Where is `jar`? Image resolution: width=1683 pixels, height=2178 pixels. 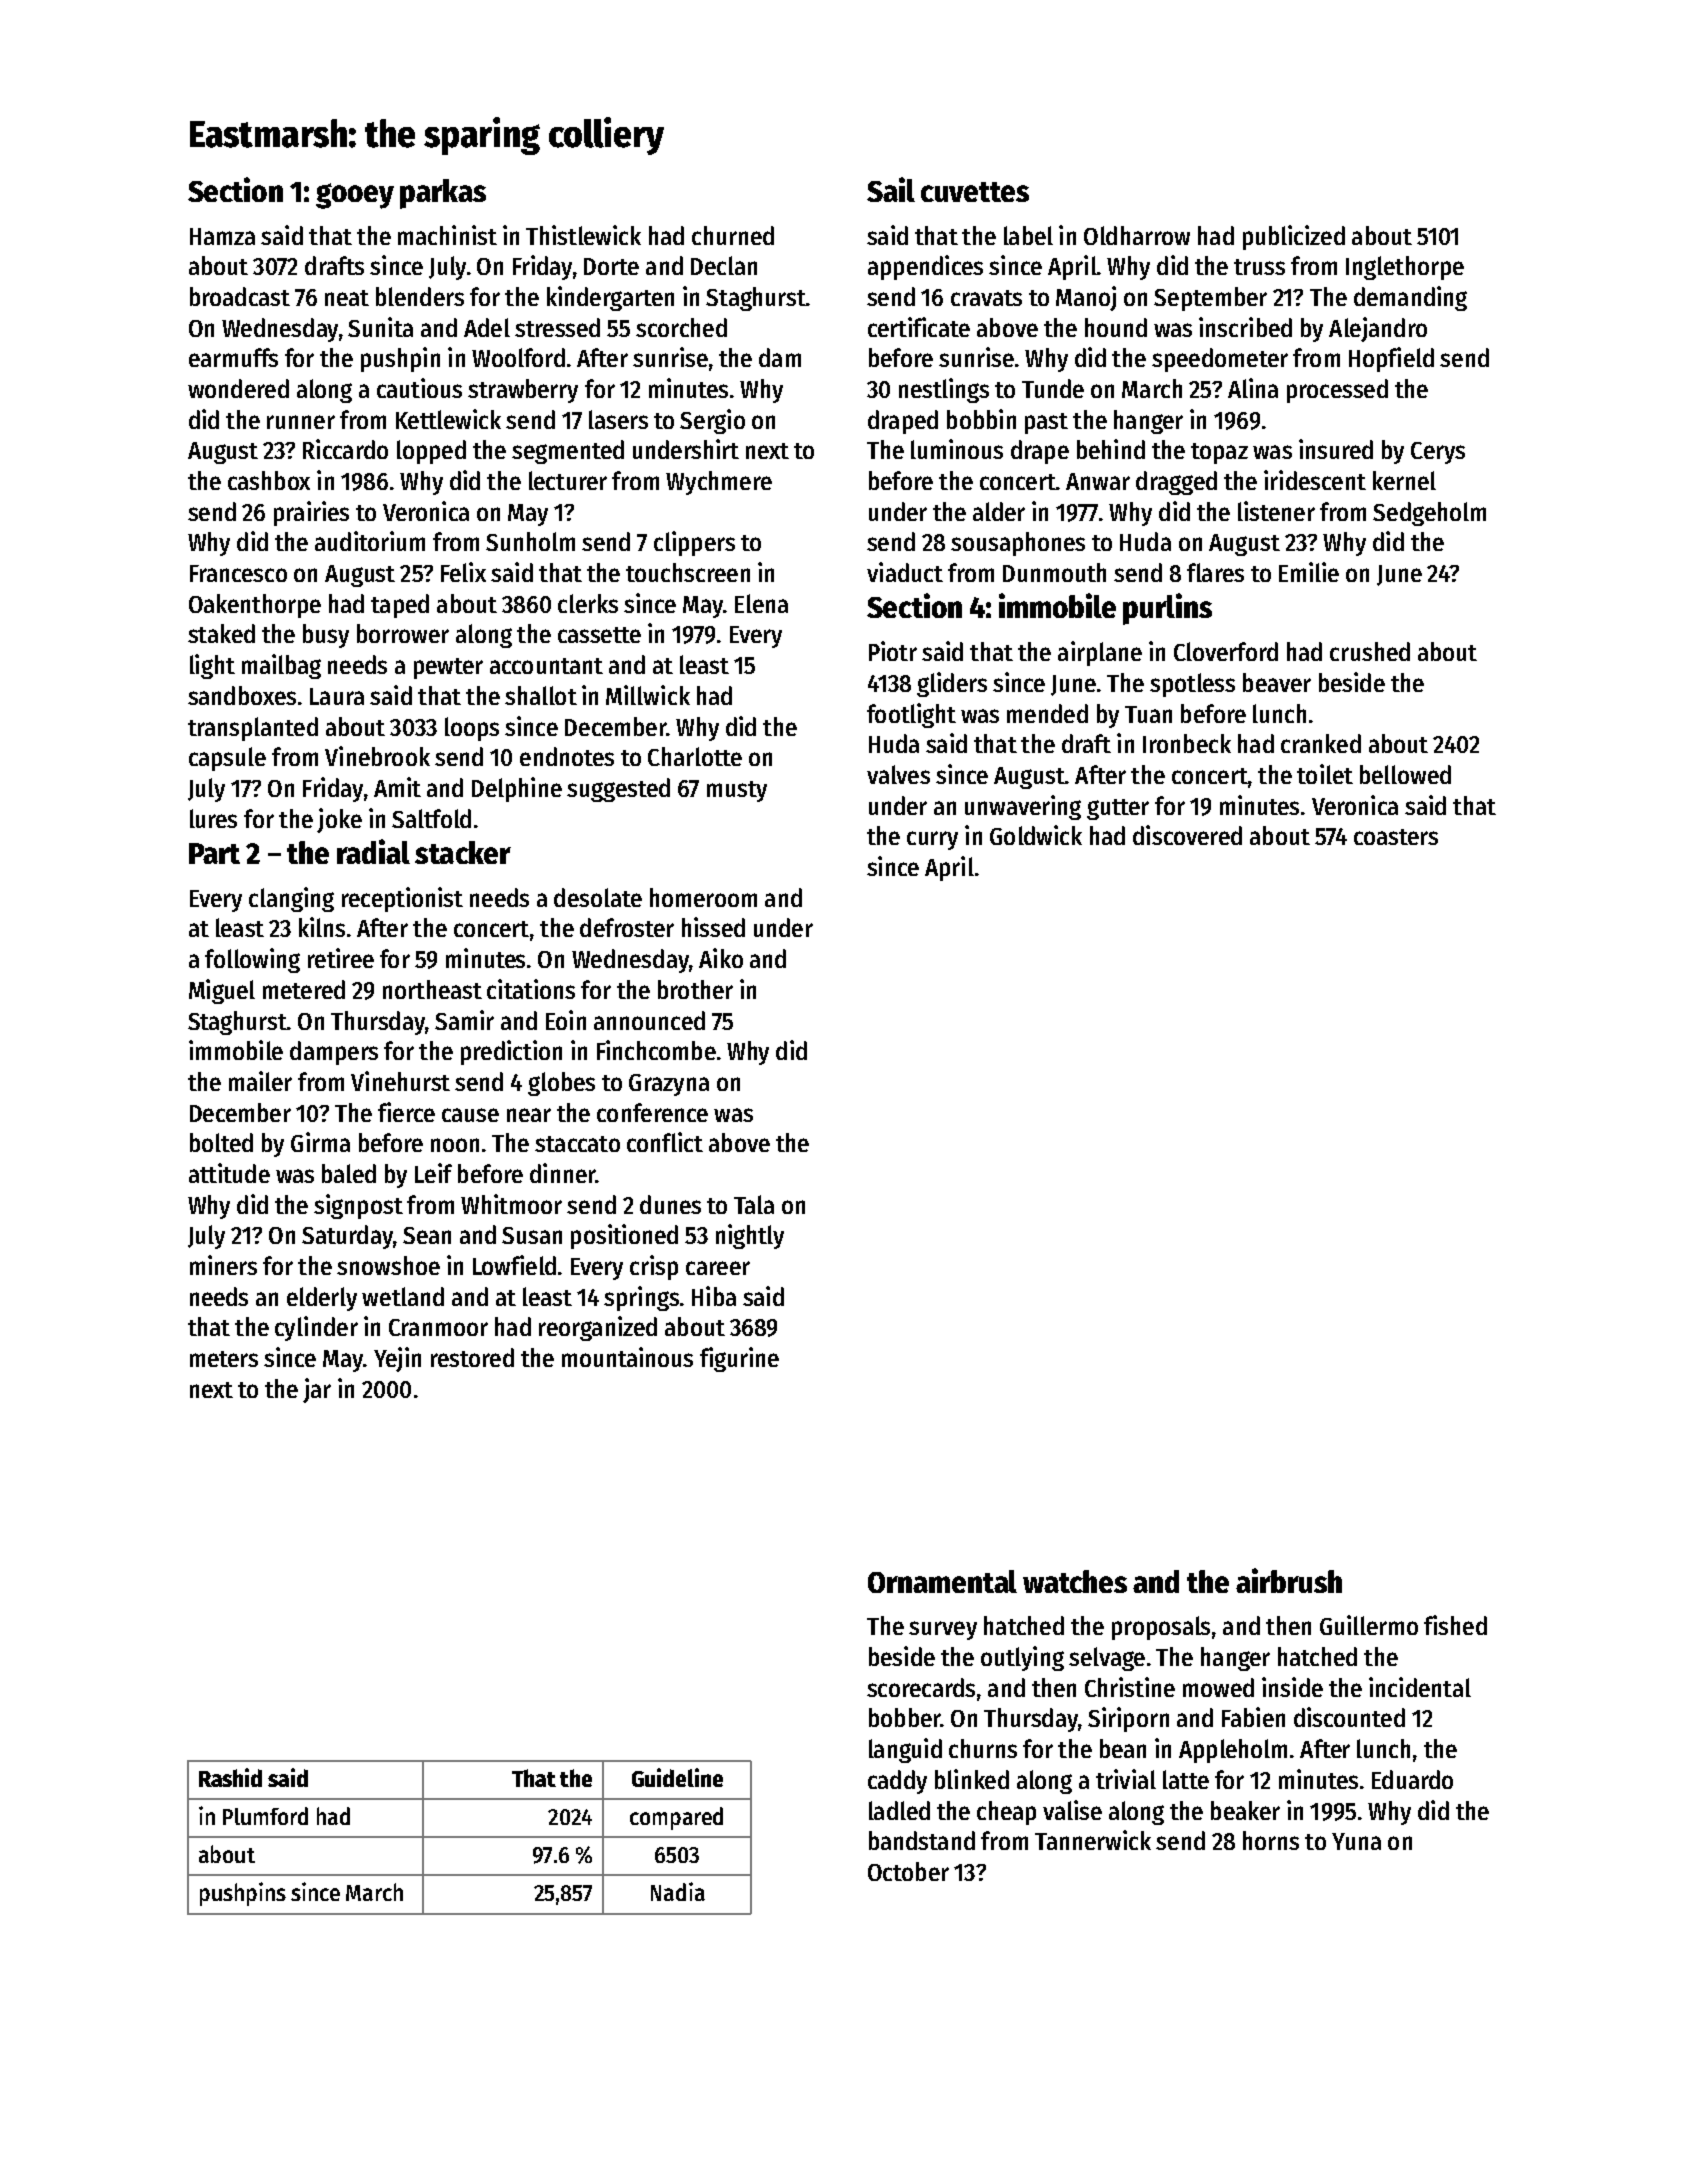 jar is located at coordinates (317, 1390).
